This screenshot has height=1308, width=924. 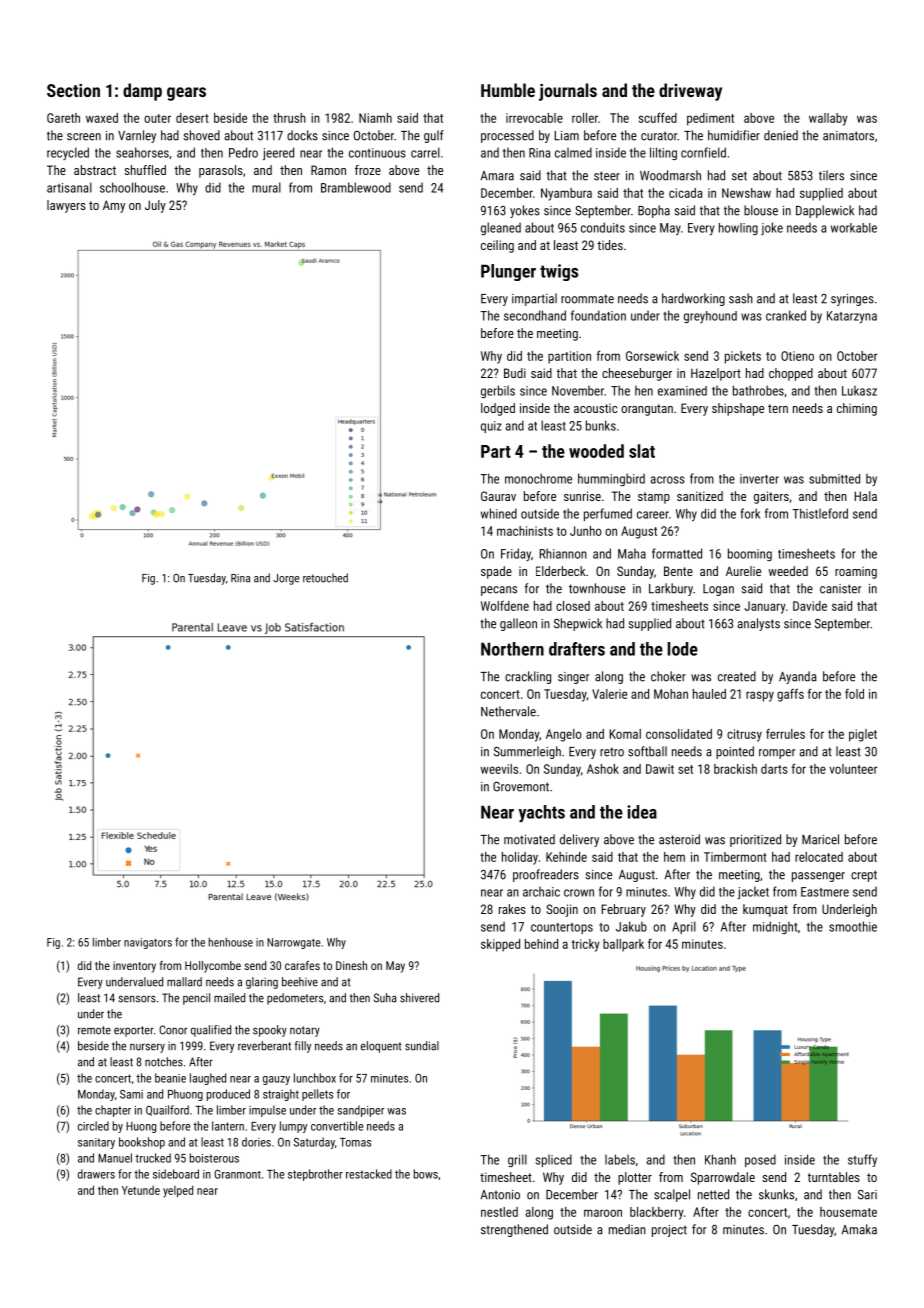 What do you see at coordinates (167, 1110) in the screenshot?
I see `Quailford` at bounding box center [167, 1110].
